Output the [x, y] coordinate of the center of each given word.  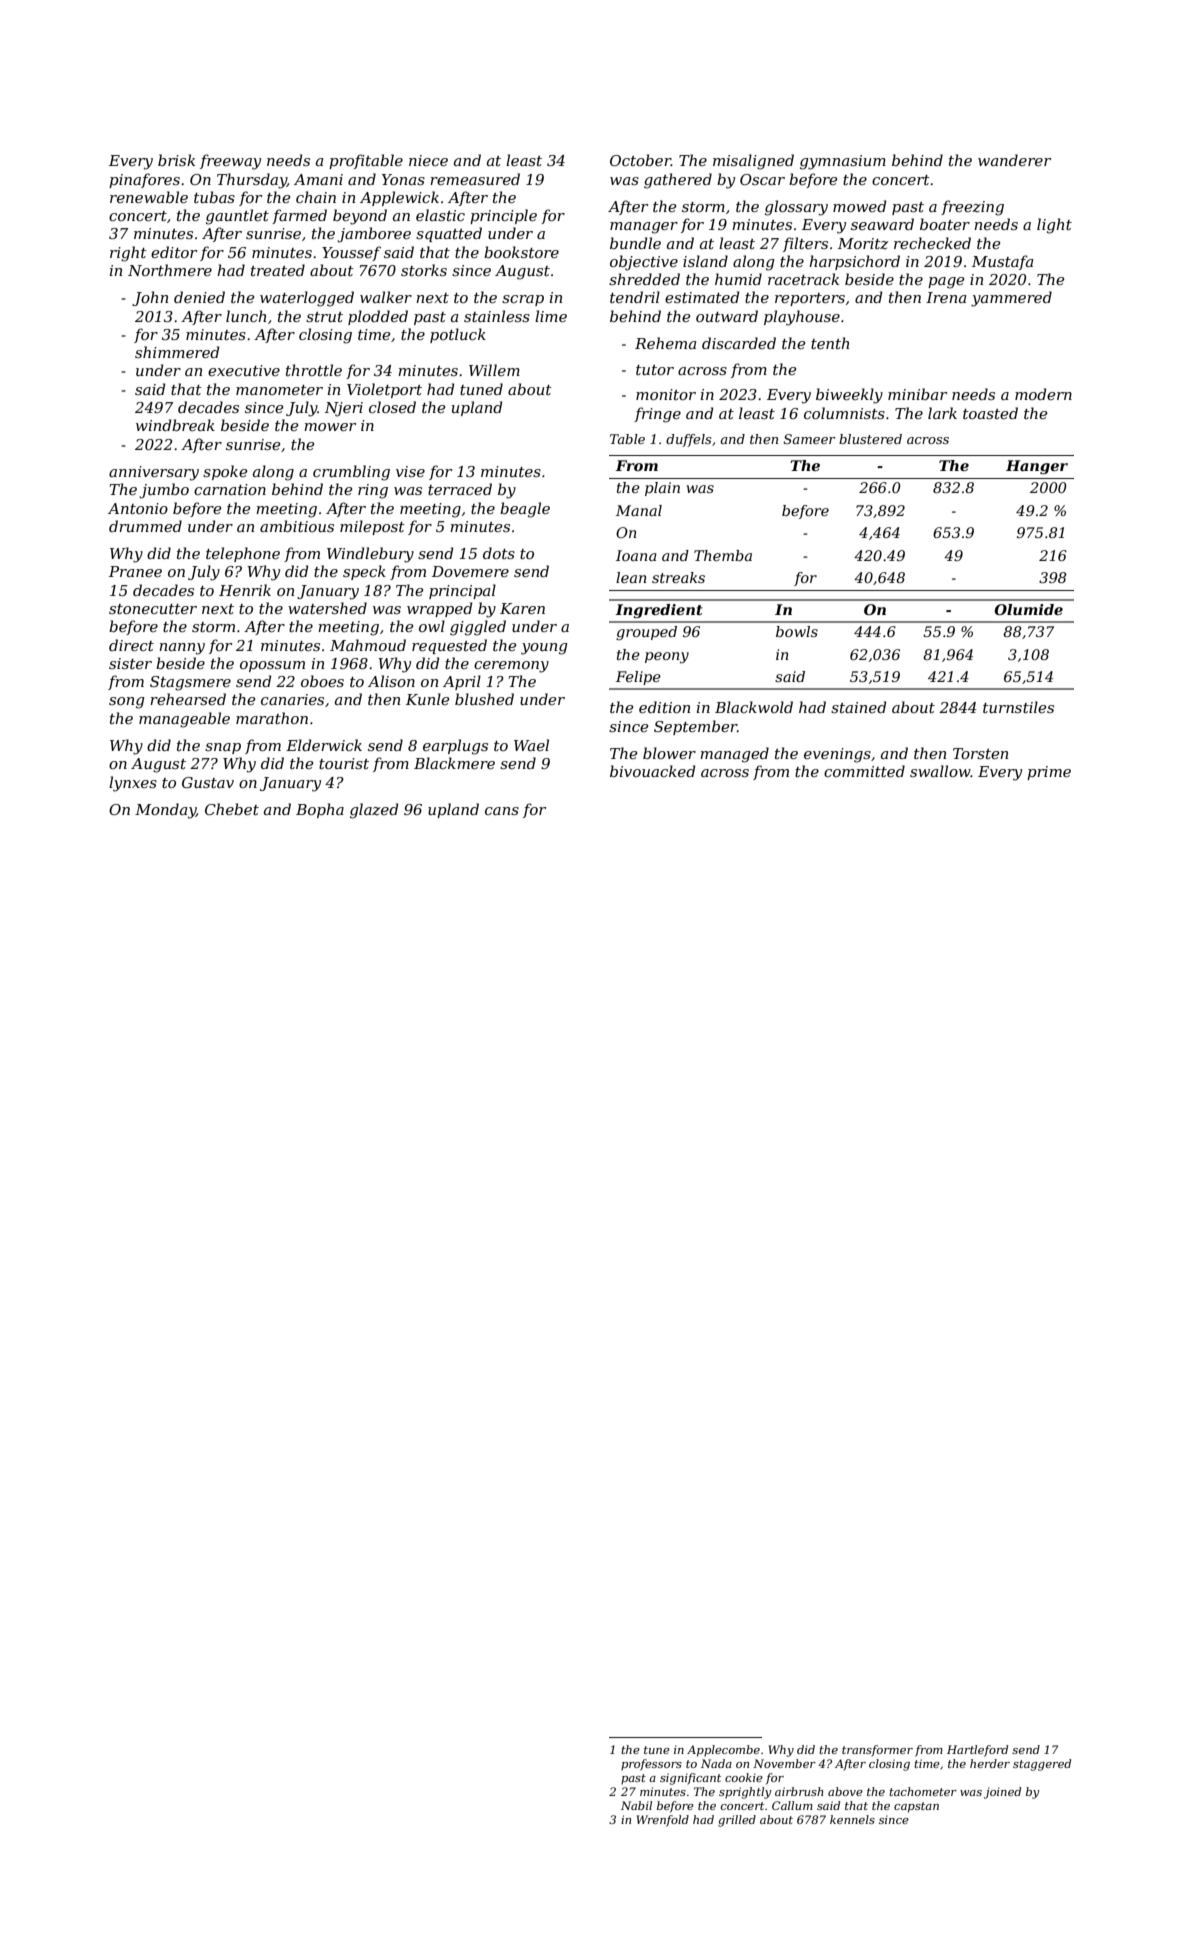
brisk [176, 160]
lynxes [133, 784]
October [640, 160]
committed [864, 771]
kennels [852, 1819]
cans [502, 811]
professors [651, 1765]
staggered [1042, 1765]
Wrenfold [663, 1821]
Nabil [636, 1805]
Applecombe [723, 1751]
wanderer [1014, 160]
